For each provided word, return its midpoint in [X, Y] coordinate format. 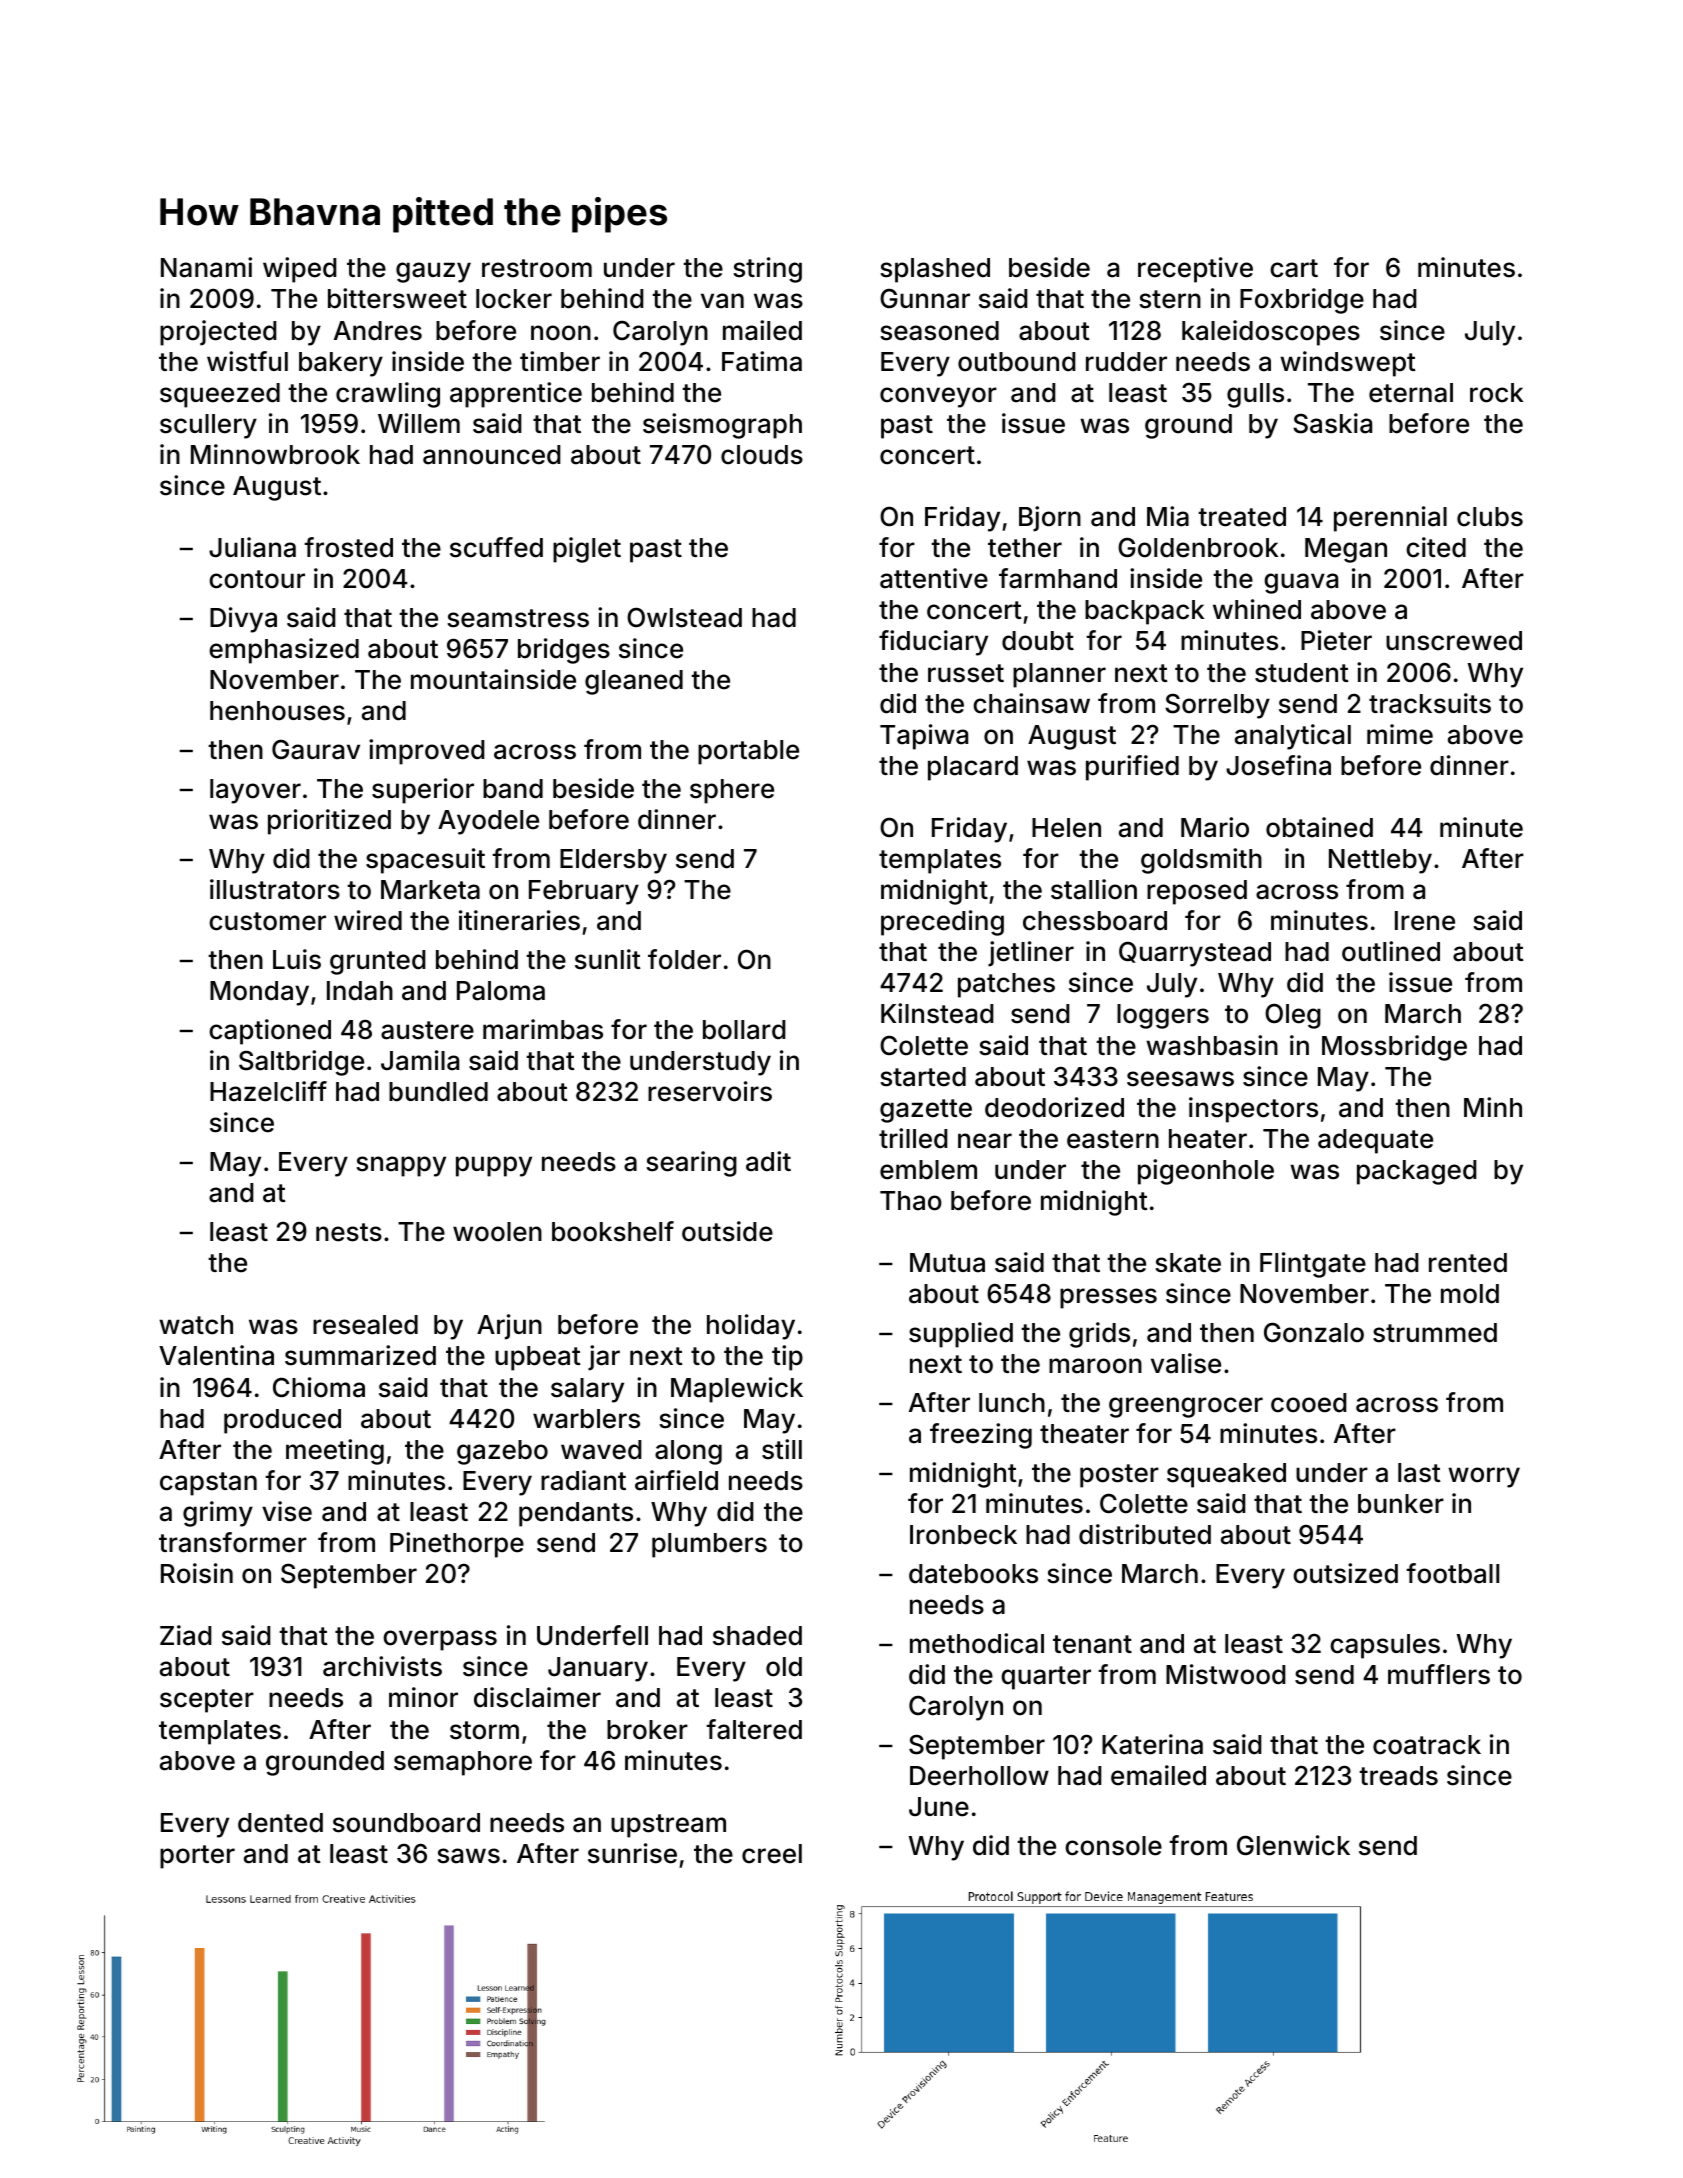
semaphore [463, 1763]
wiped [300, 270]
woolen [497, 1232]
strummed [1435, 1333]
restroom [537, 268]
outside [727, 1231]
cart [1294, 268]
